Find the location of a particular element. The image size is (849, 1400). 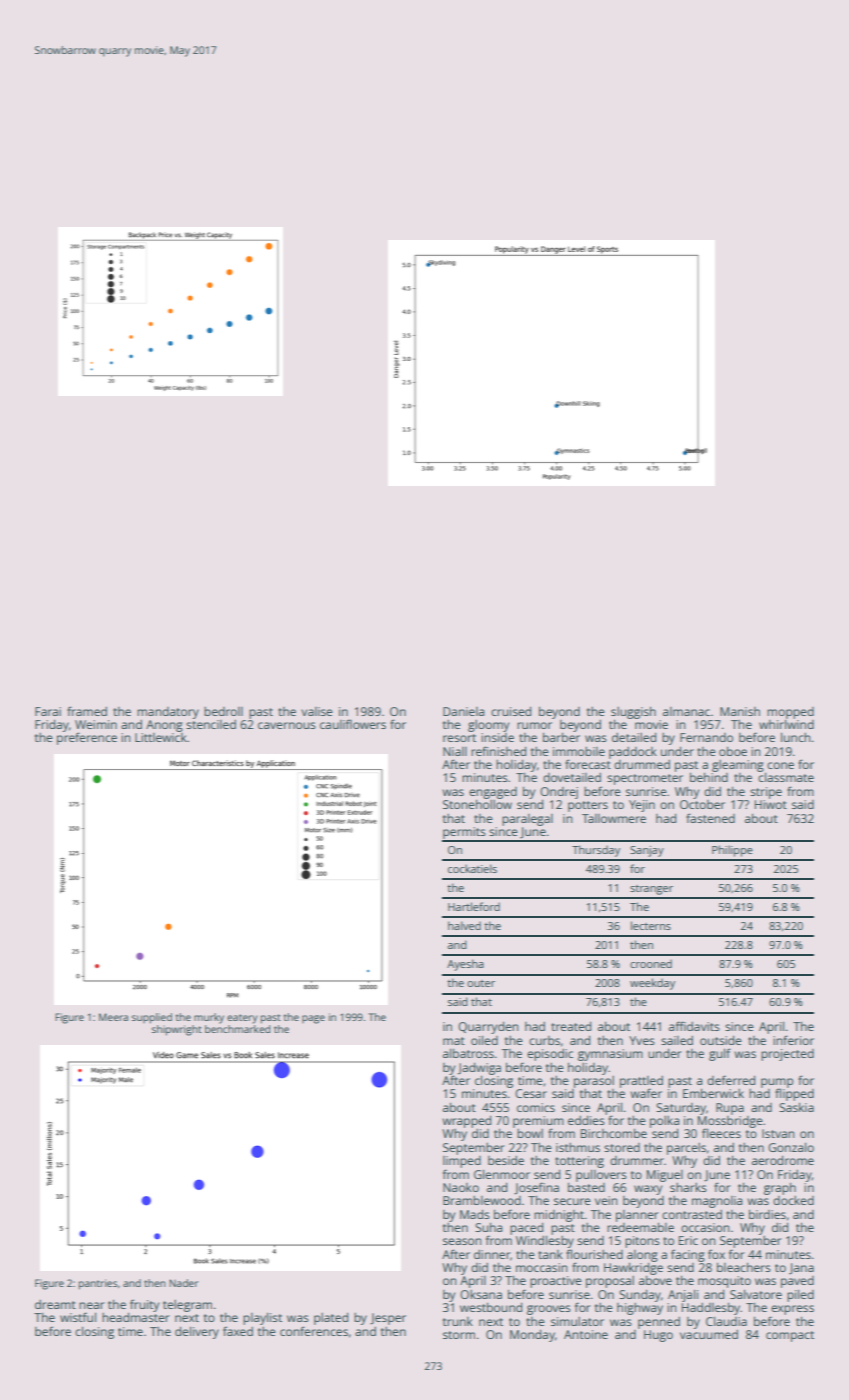

stenciled is located at coordinates (211, 724).
